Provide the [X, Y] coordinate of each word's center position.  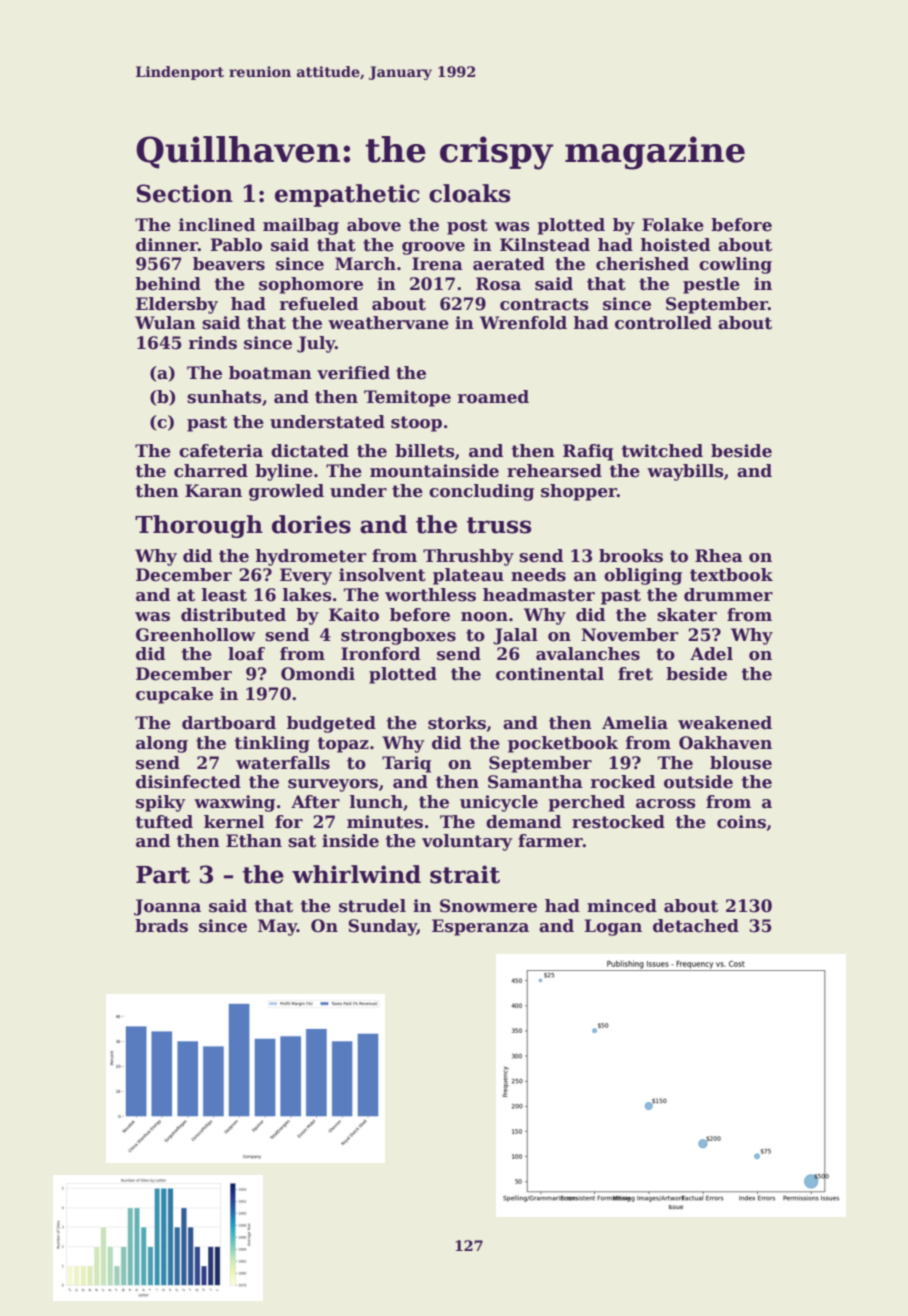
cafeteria [221, 451]
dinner [167, 245]
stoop [416, 424]
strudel [372, 906]
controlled [663, 323]
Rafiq [588, 452]
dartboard [229, 723]
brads [161, 926]
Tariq [406, 764]
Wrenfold [523, 323]
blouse [741, 763]
